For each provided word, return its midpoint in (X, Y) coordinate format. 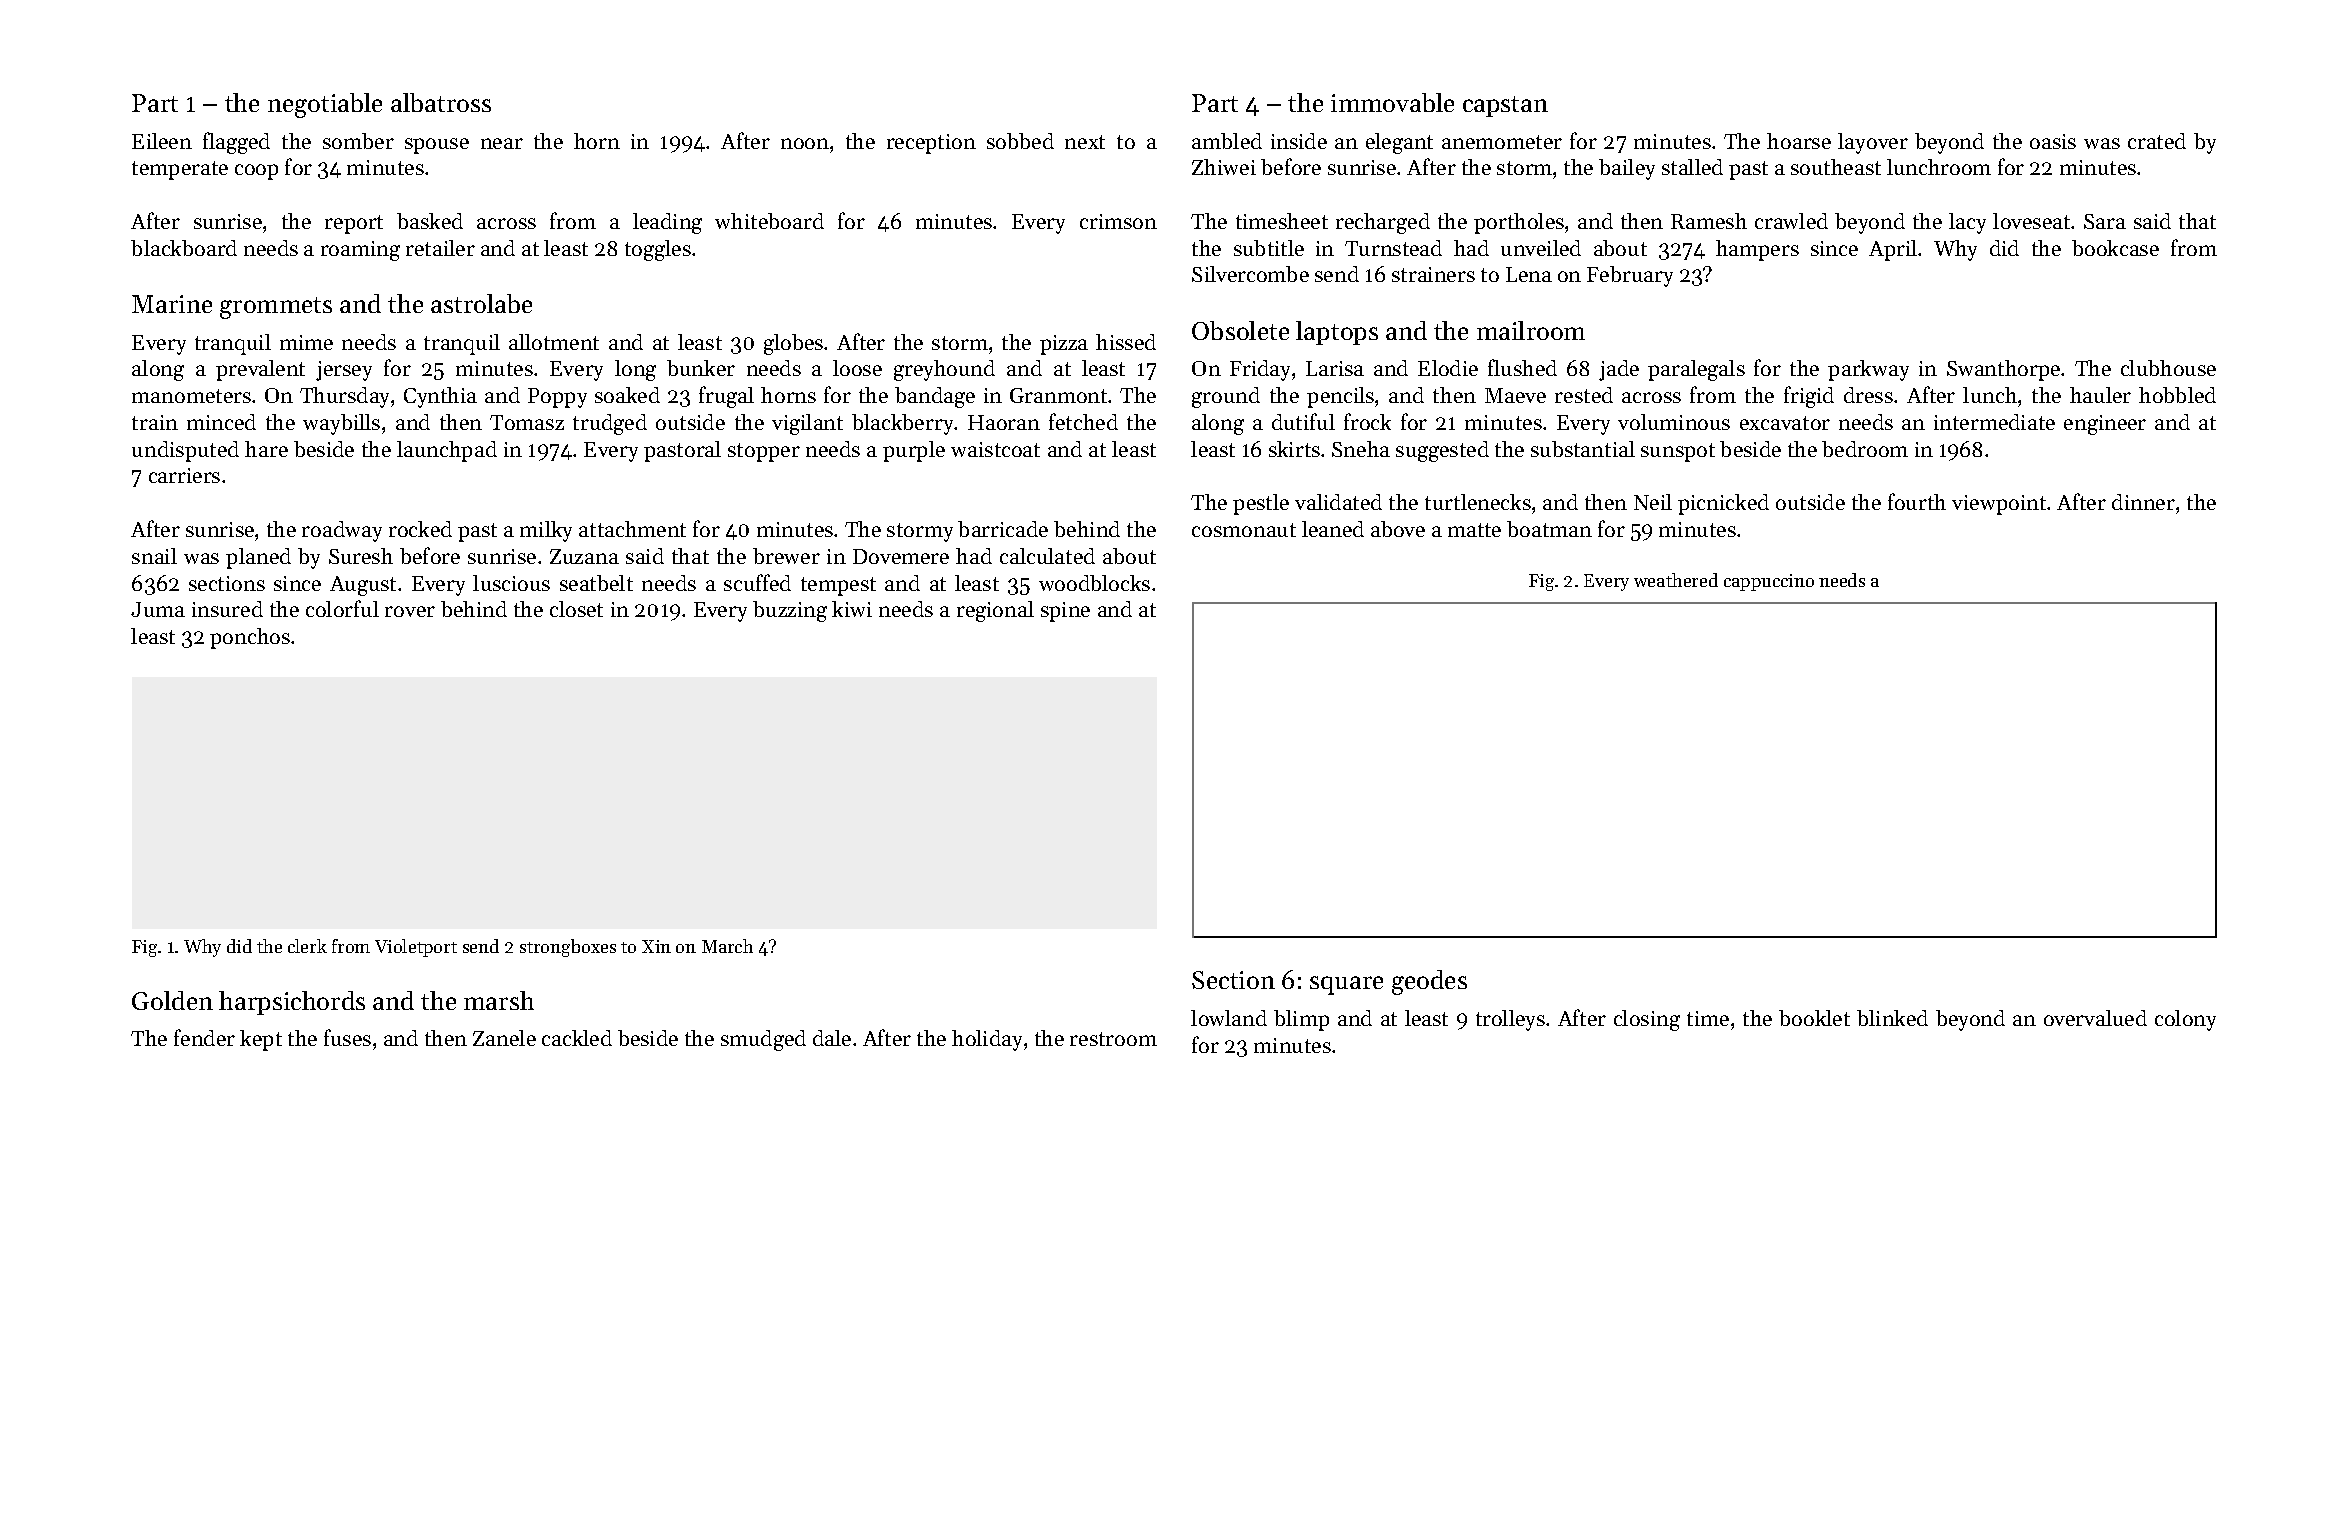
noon (805, 143)
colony (2185, 1020)
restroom (1113, 1039)
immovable (1392, 102)
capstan (1505, 106)
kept (261, 1040)
